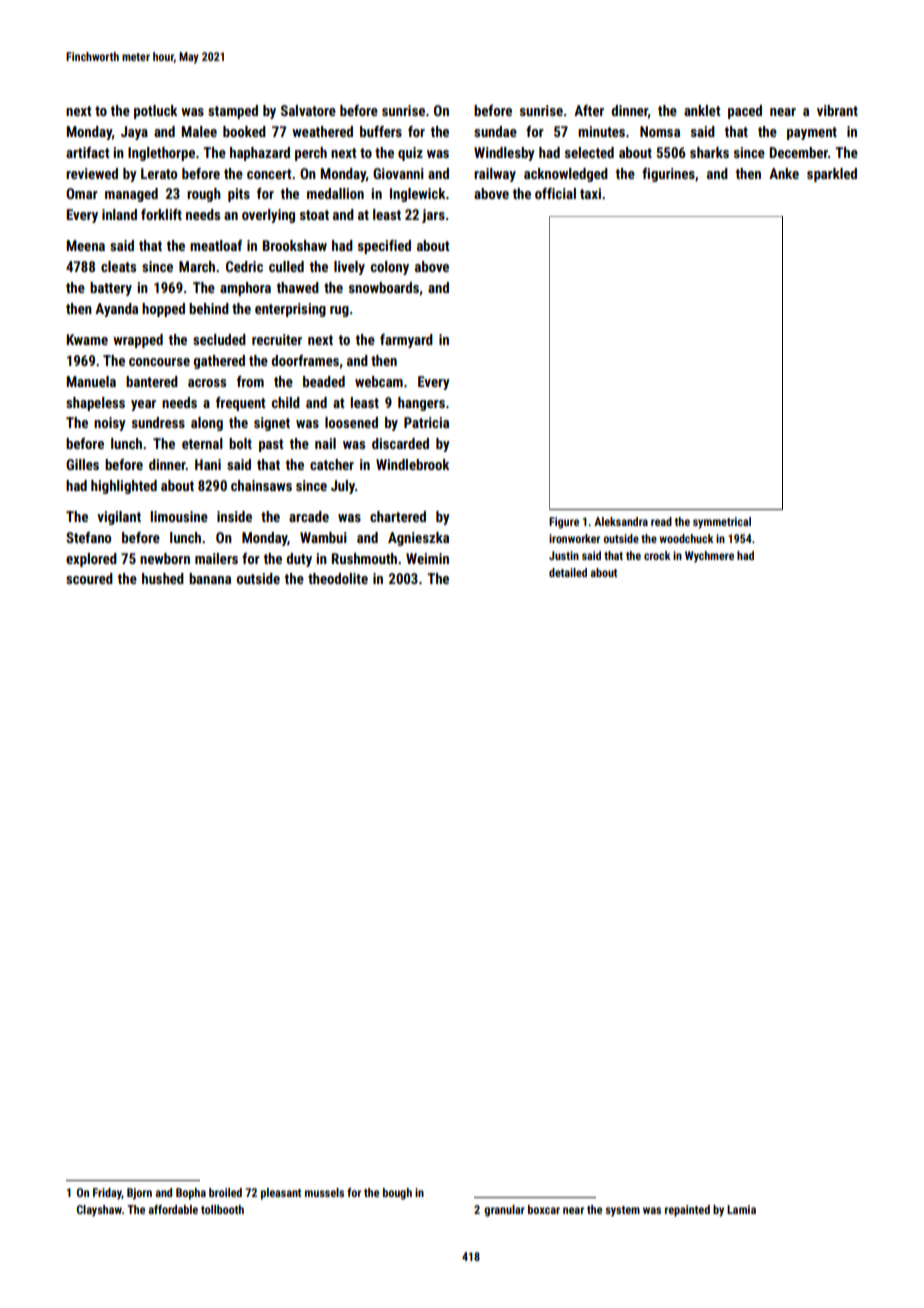 This screenshot has width=924, height=1308. I want to click on sharks, so click(709, 152).
